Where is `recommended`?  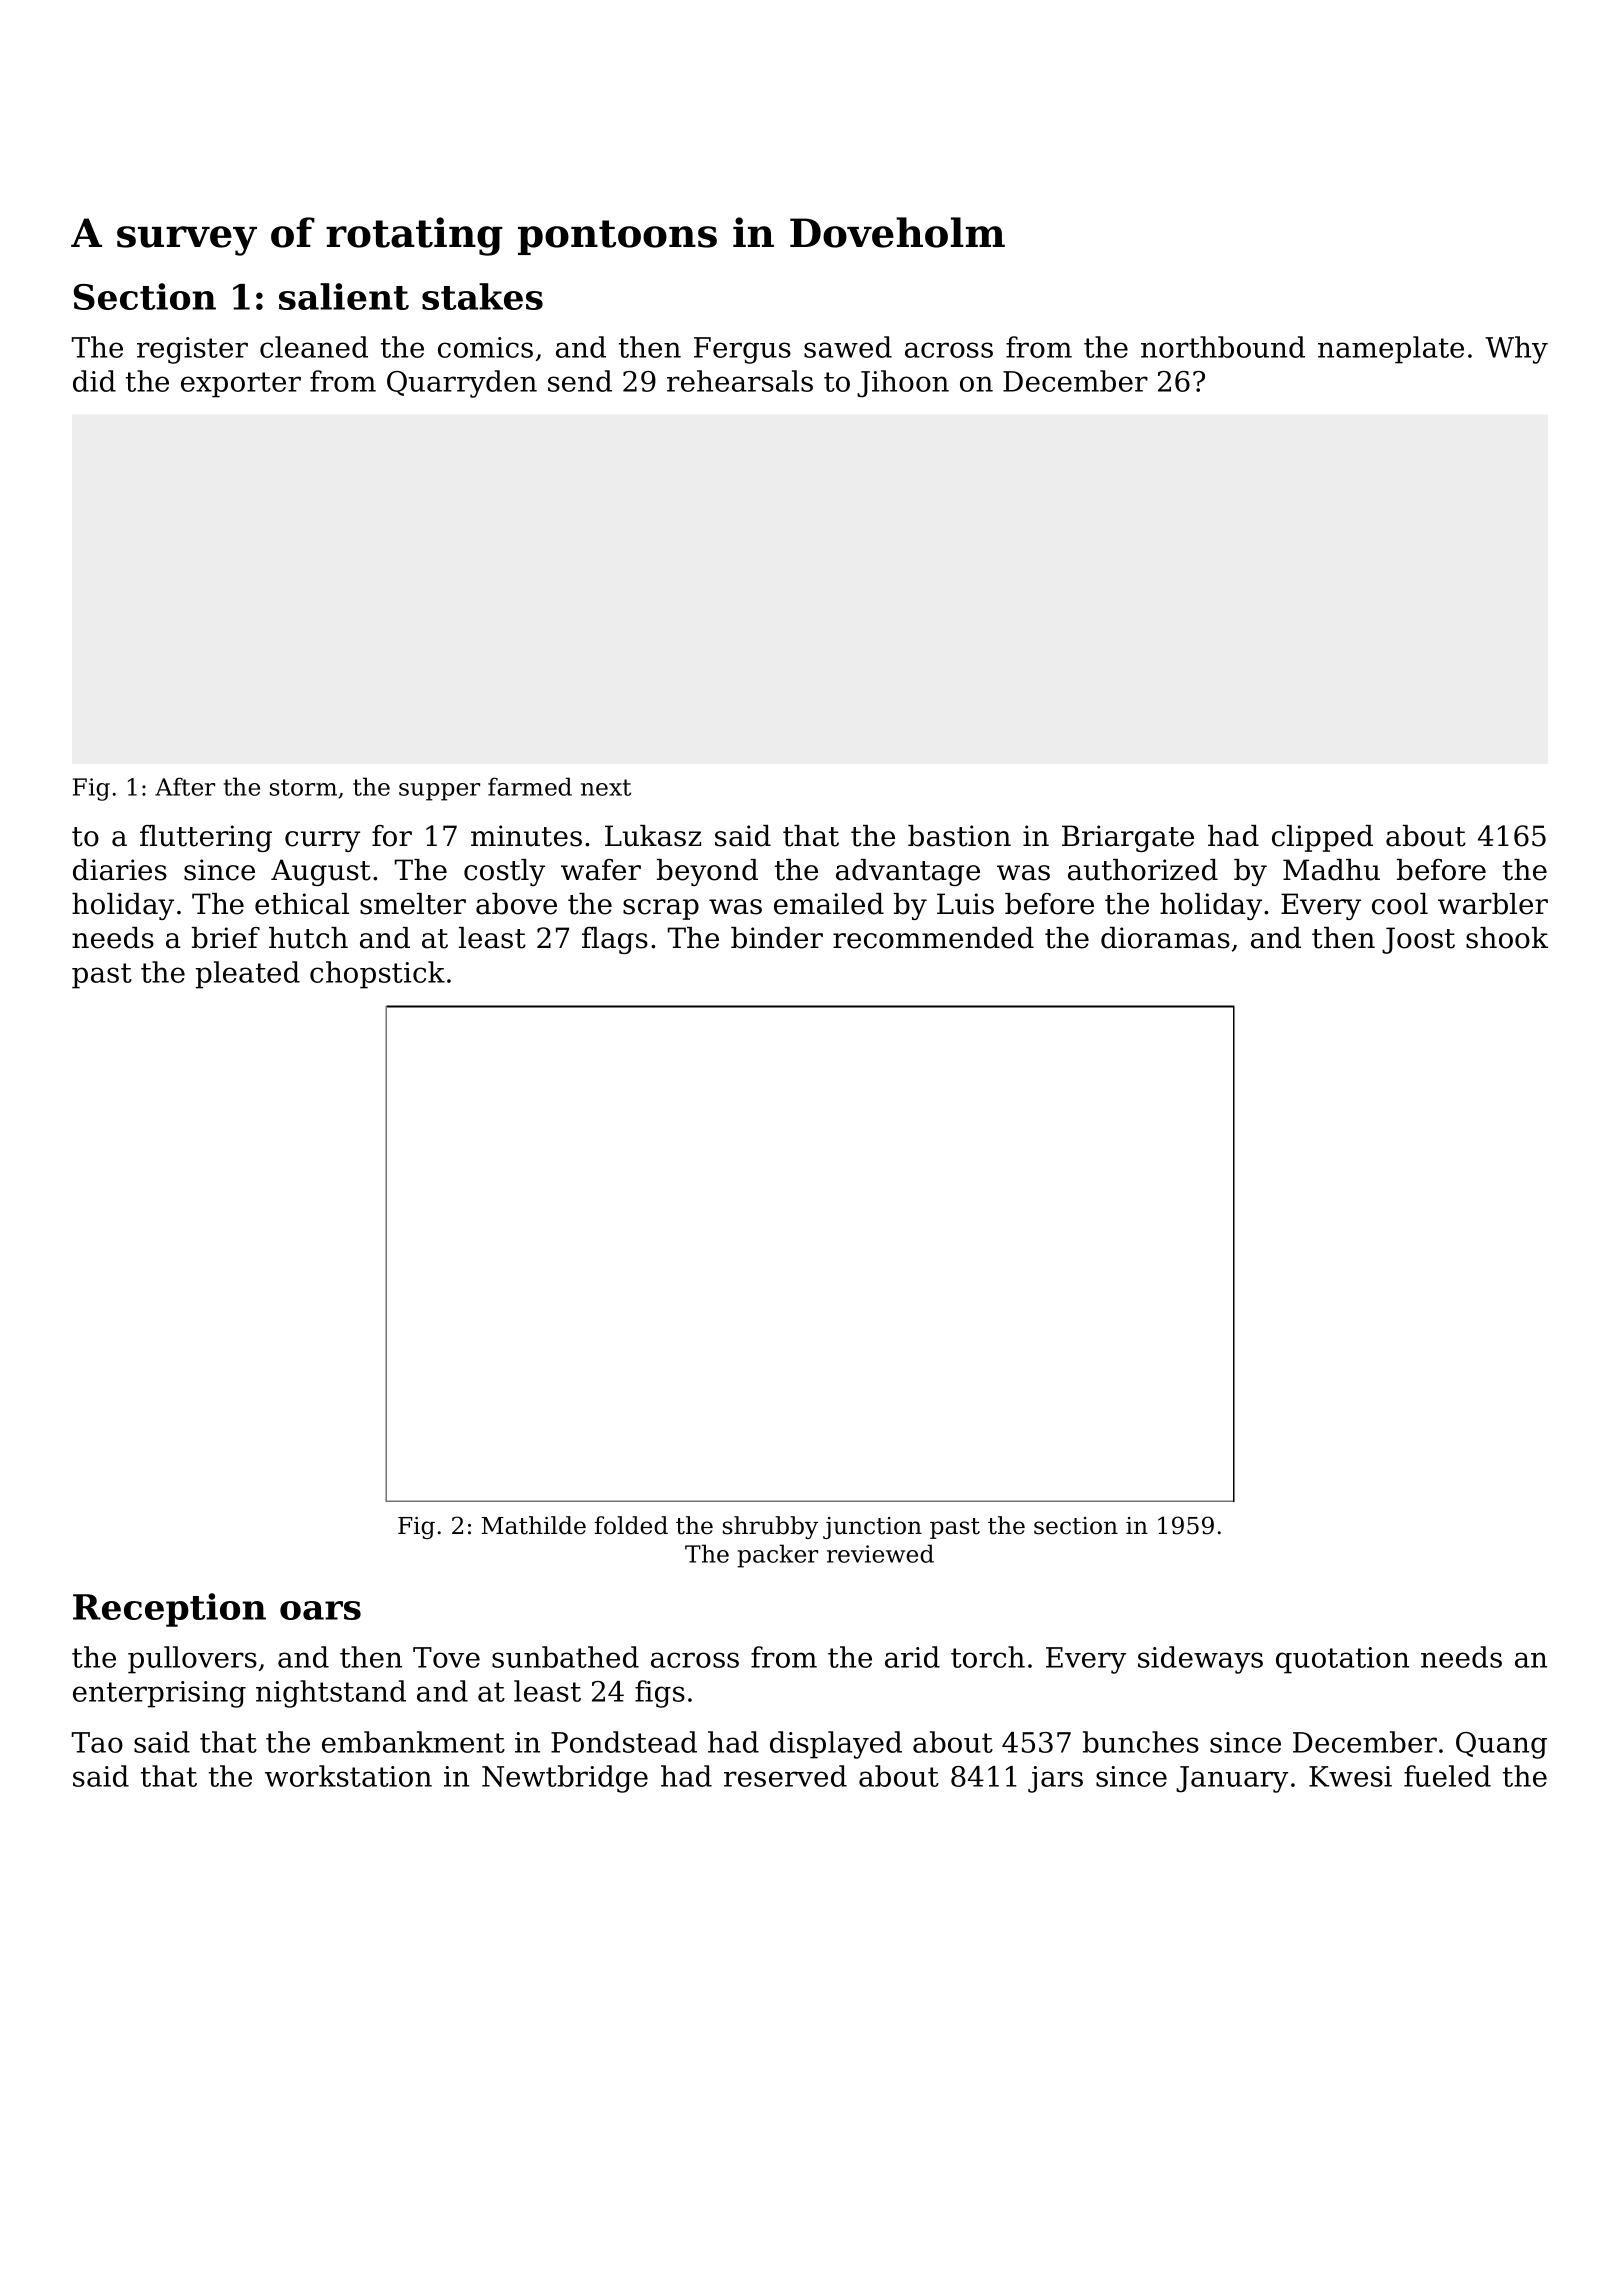
recommended is located at coordinates (933, 938).
